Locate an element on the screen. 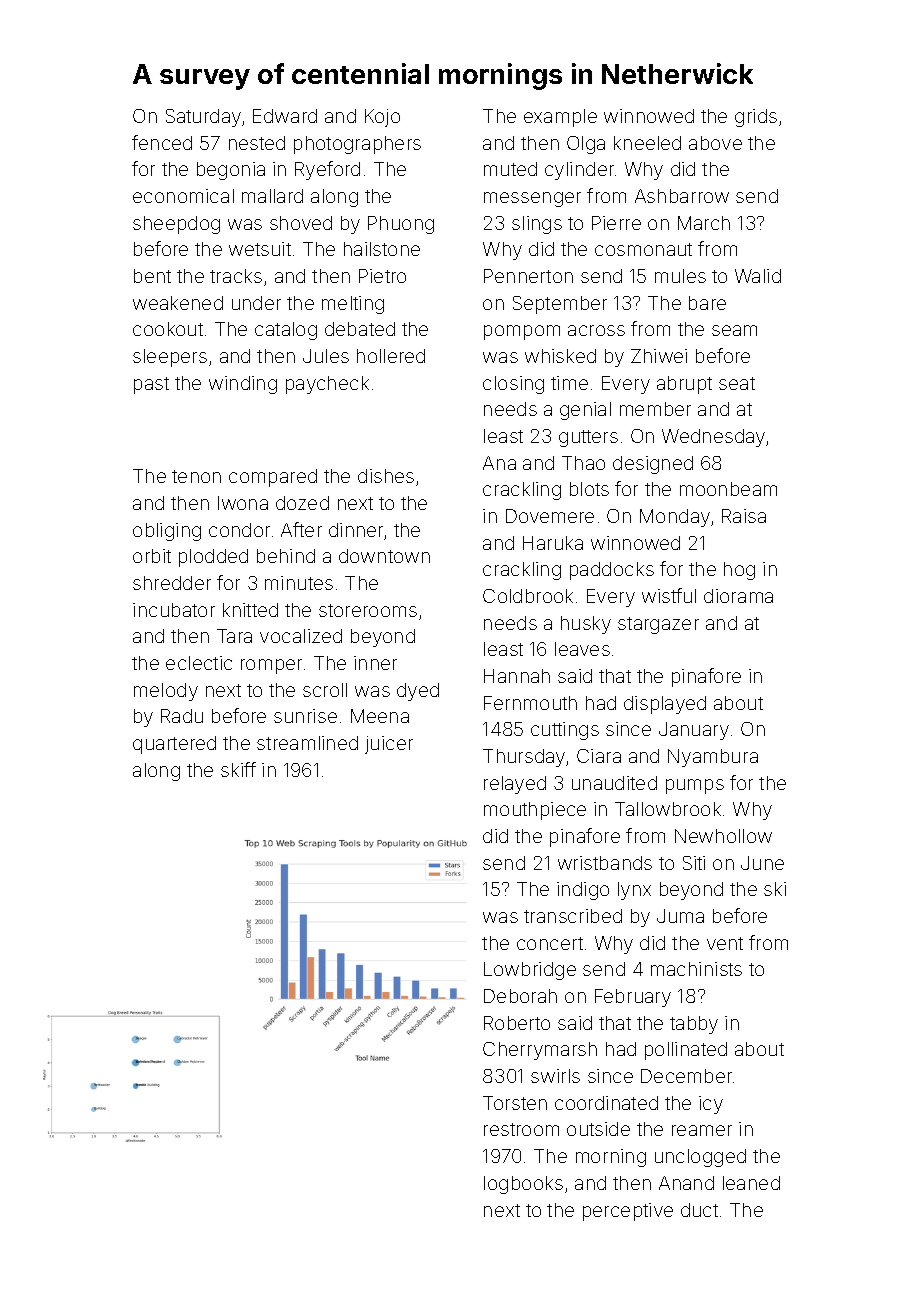 This screenshot has height=1314, width=924. Coldbrook is located at coordinates (528, 596).
